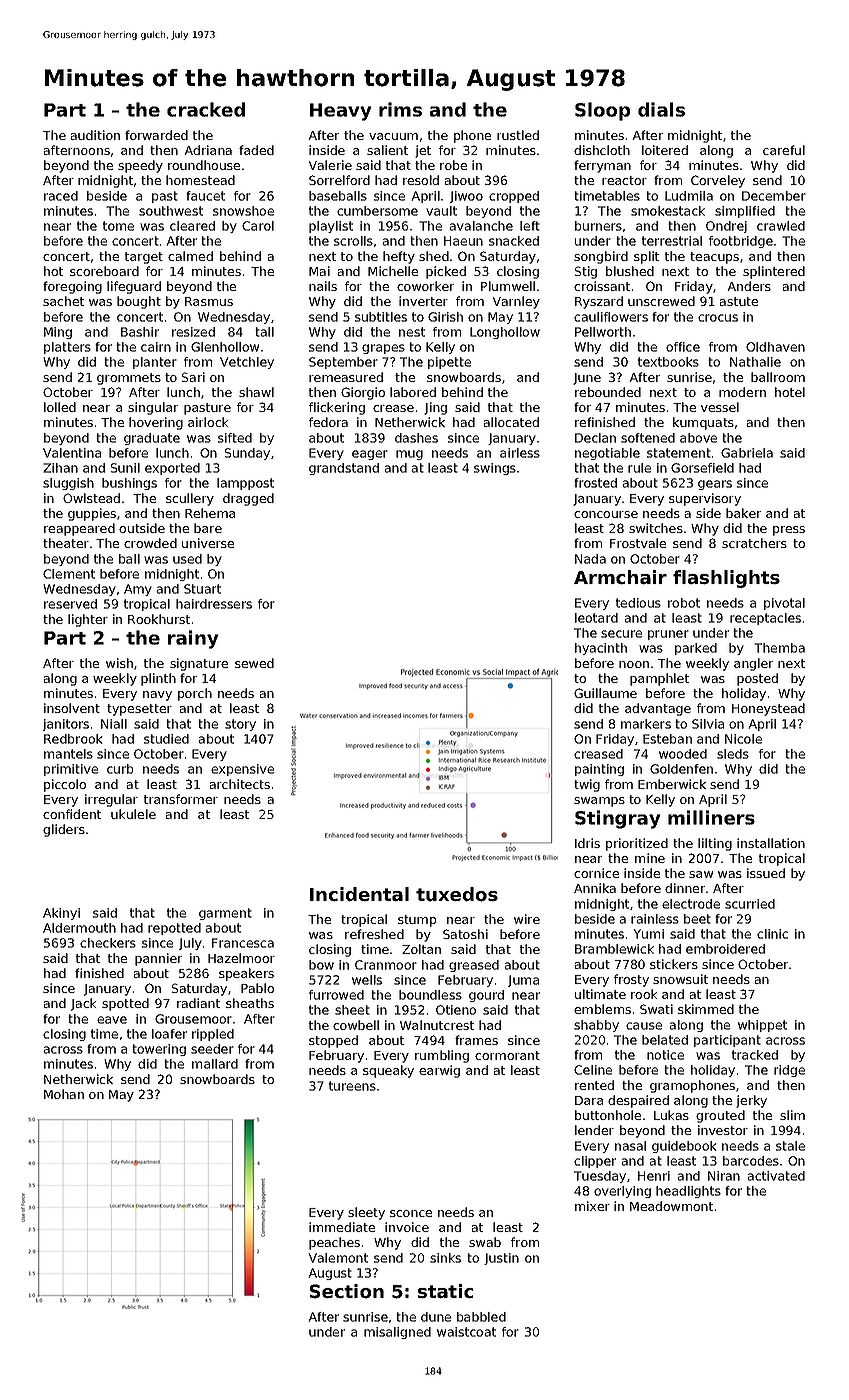 This screenshot has height=1400, width=849. I want to click on calmed, so click(190, 256).
